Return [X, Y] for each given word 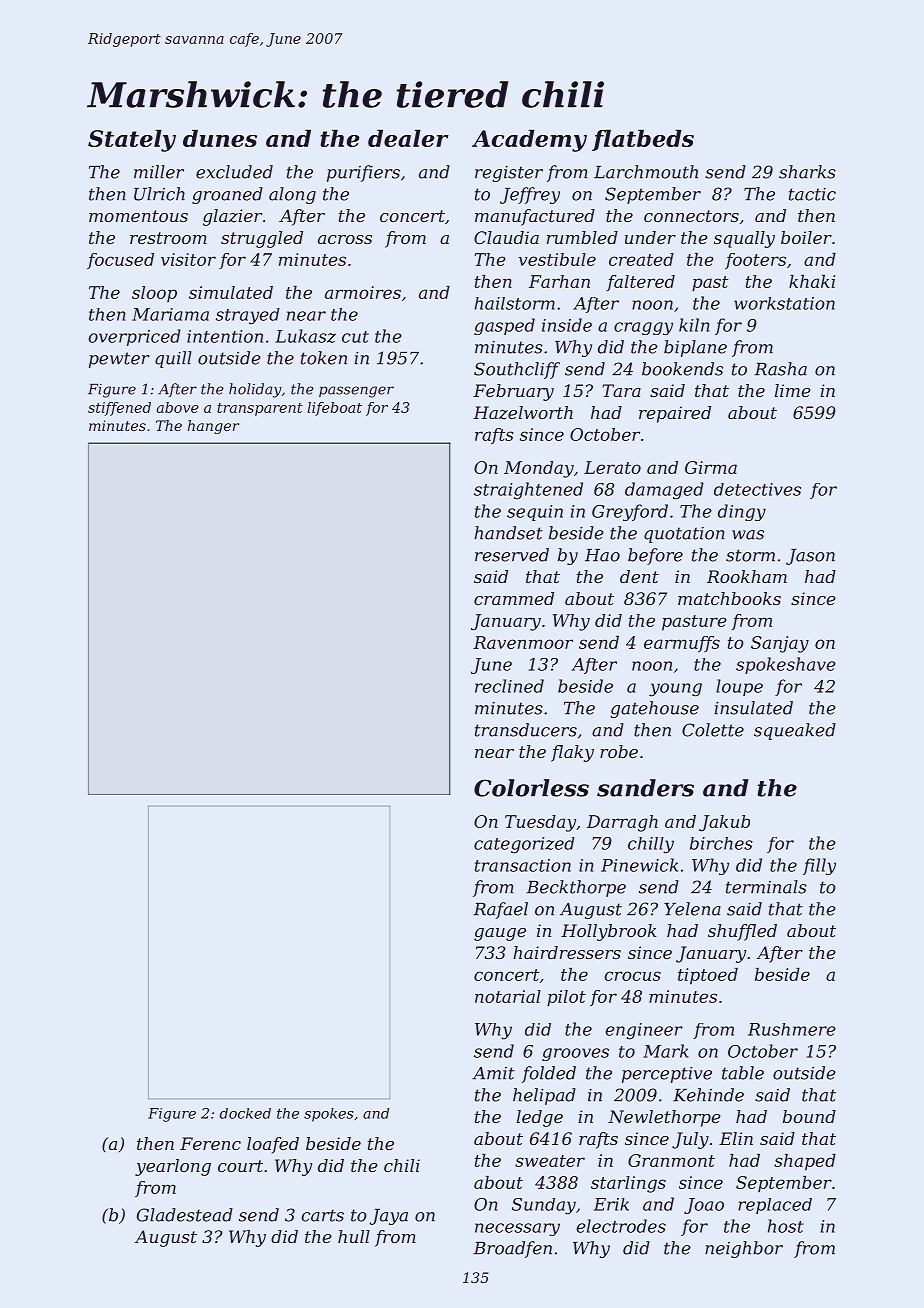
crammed [514, 598]
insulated [754, 708]
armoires [363, 292]
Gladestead [185, 1215]
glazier [232, 217]
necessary [517, 1229]
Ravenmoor [523, 642]
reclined [509, 686]
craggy [643, 328]
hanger [213, 427]
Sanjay [780, 644]
